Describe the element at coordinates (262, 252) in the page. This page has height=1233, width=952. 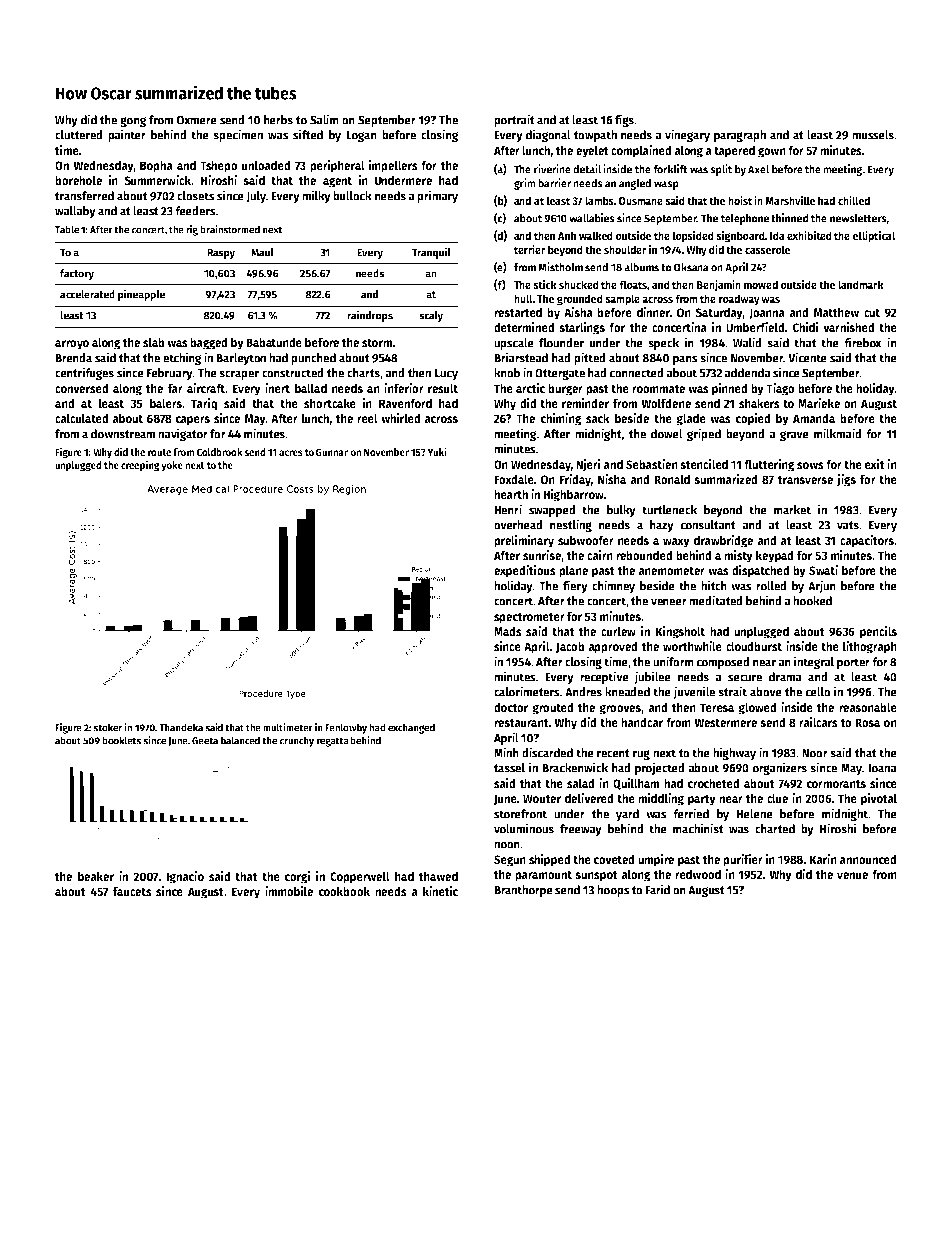
I see `Maul` at that location.
